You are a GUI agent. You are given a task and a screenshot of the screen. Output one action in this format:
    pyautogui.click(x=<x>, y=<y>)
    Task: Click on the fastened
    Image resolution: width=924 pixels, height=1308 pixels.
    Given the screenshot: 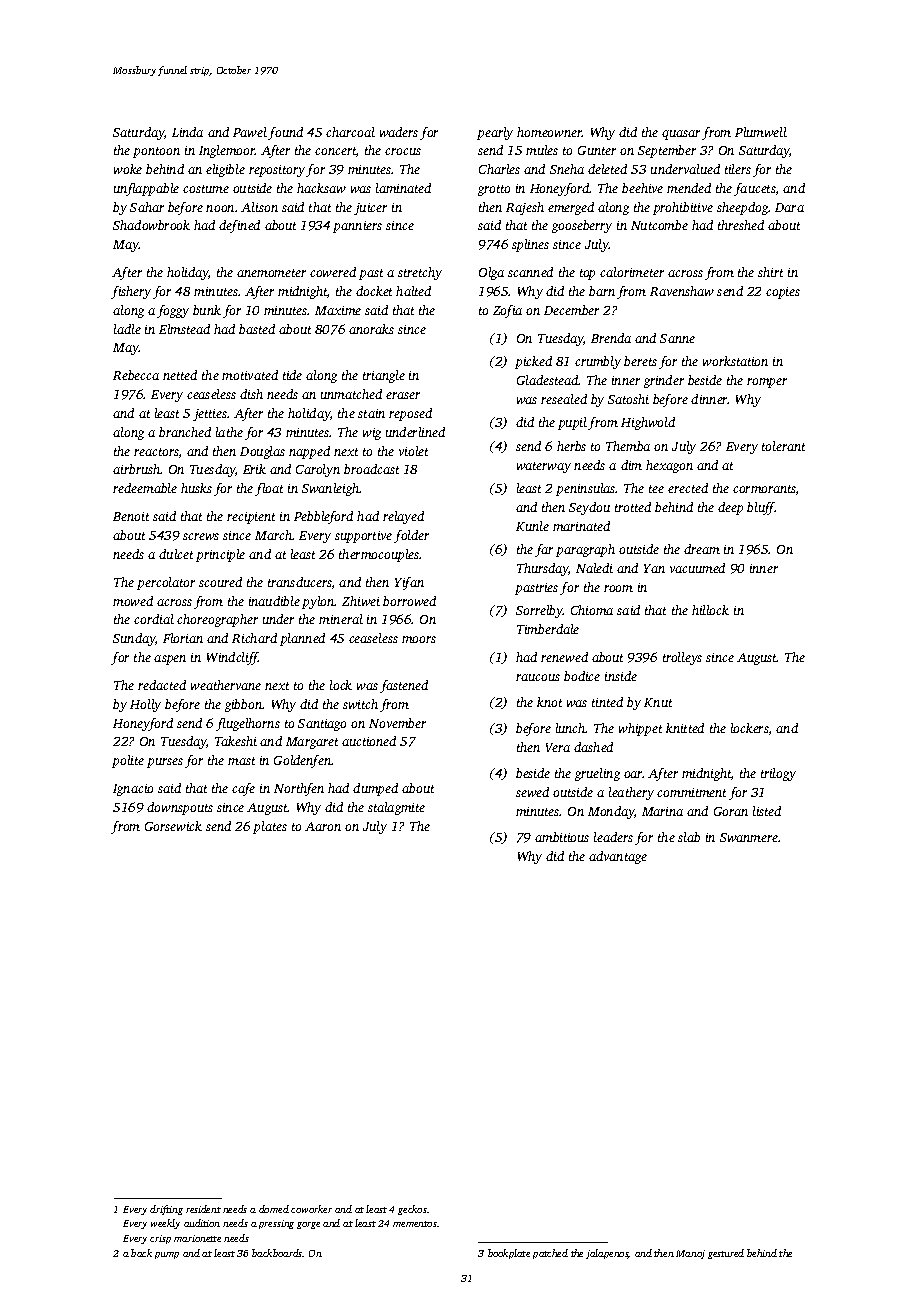 What is the action you would take?
    pyautogui.click(x=404, y=686)
